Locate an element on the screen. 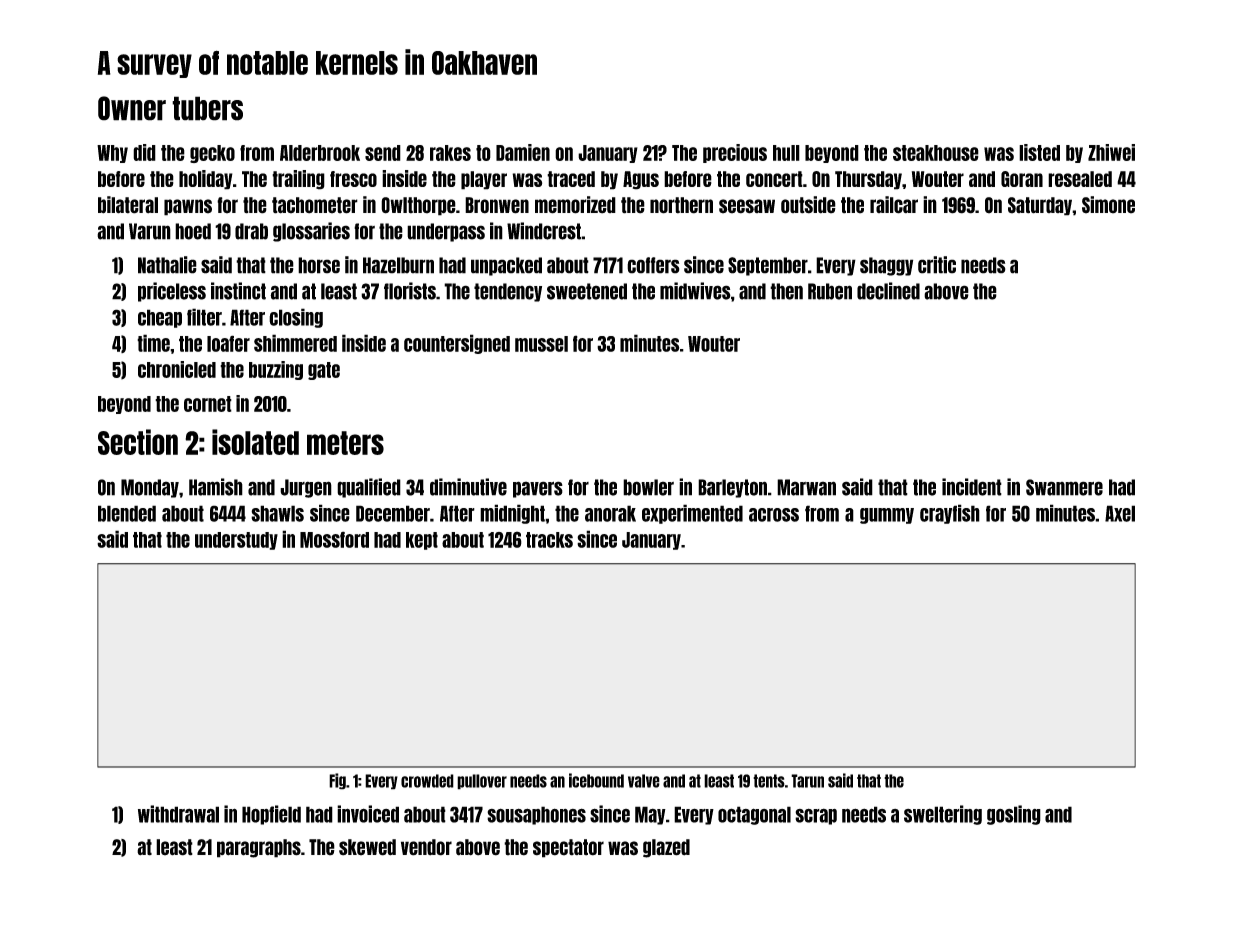 The height and width of the screenshot is (952, 1233). octagonal is located at coordinates (754, 815).
